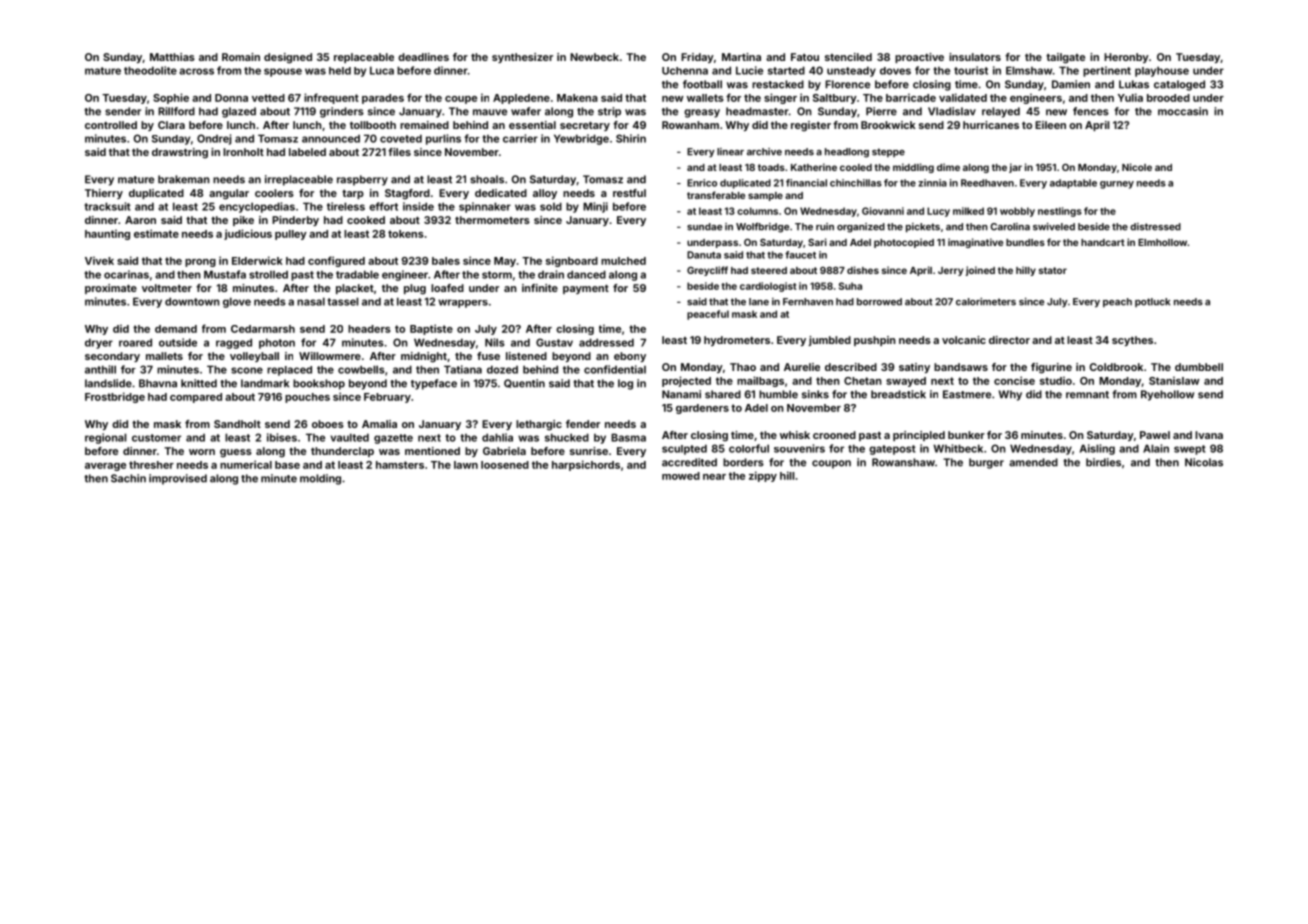  What do you see at coordinates (1137, 167) in the document?
I see `Nicole` at bounding box center [1137, 167].
